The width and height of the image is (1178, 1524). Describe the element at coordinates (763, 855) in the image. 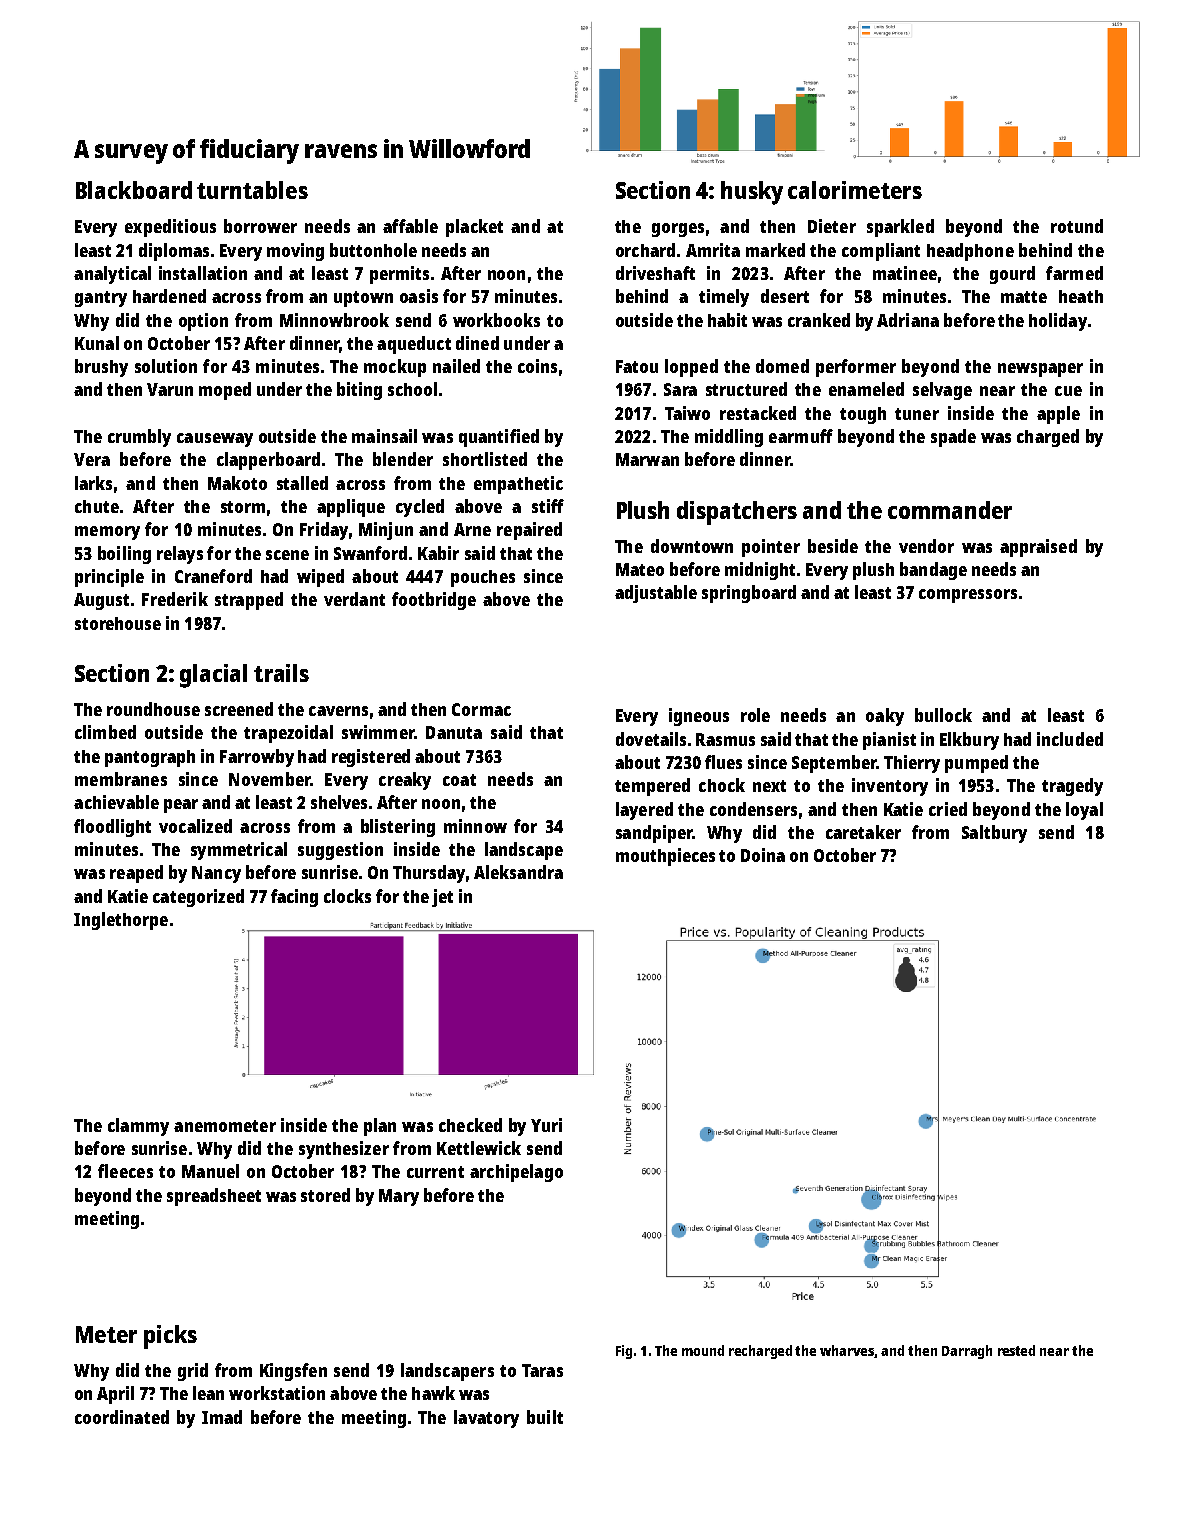

I see `Doina` at that location.
